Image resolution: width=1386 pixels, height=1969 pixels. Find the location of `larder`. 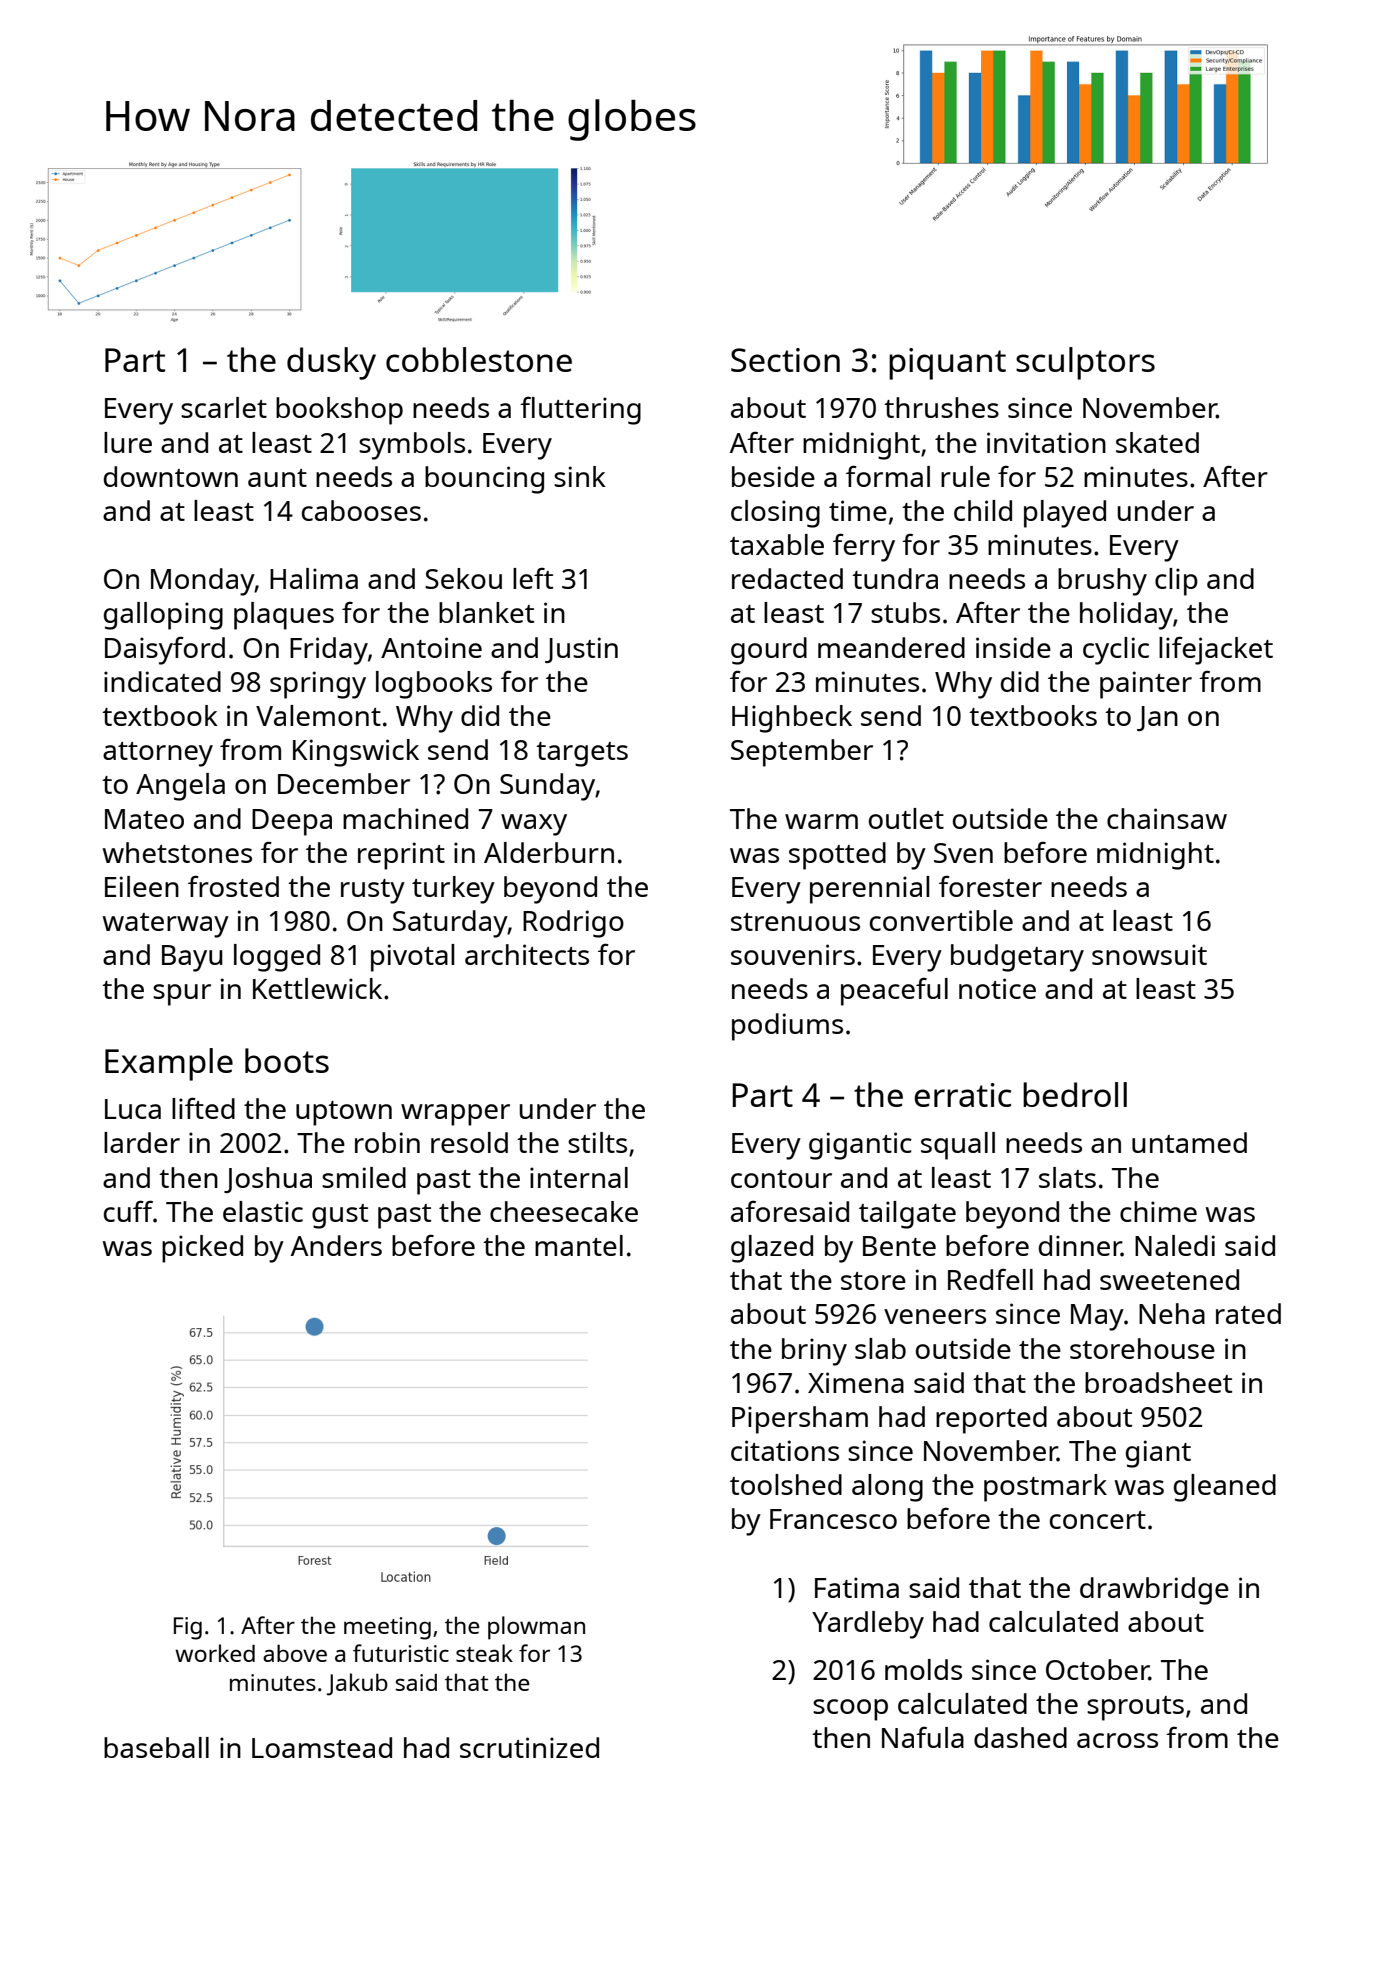

larder is located at coordinates (142, 1142).
